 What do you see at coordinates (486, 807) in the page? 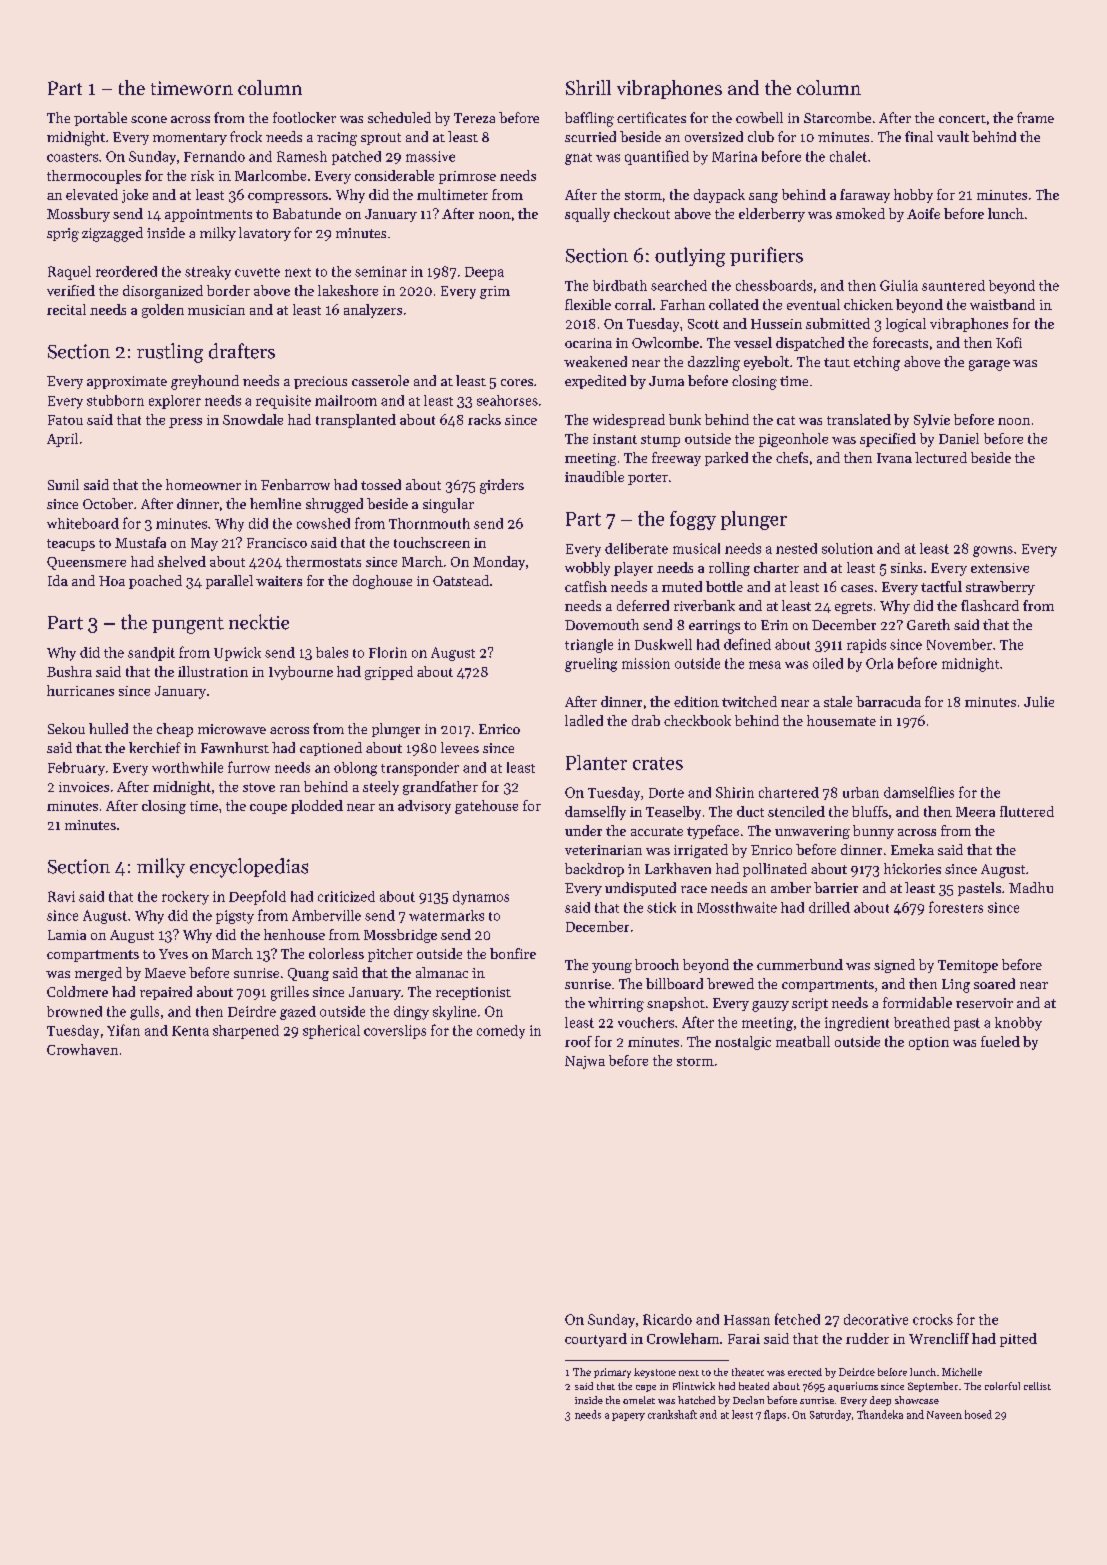
I see `gatehouse` at bounding box center [486, 807].
